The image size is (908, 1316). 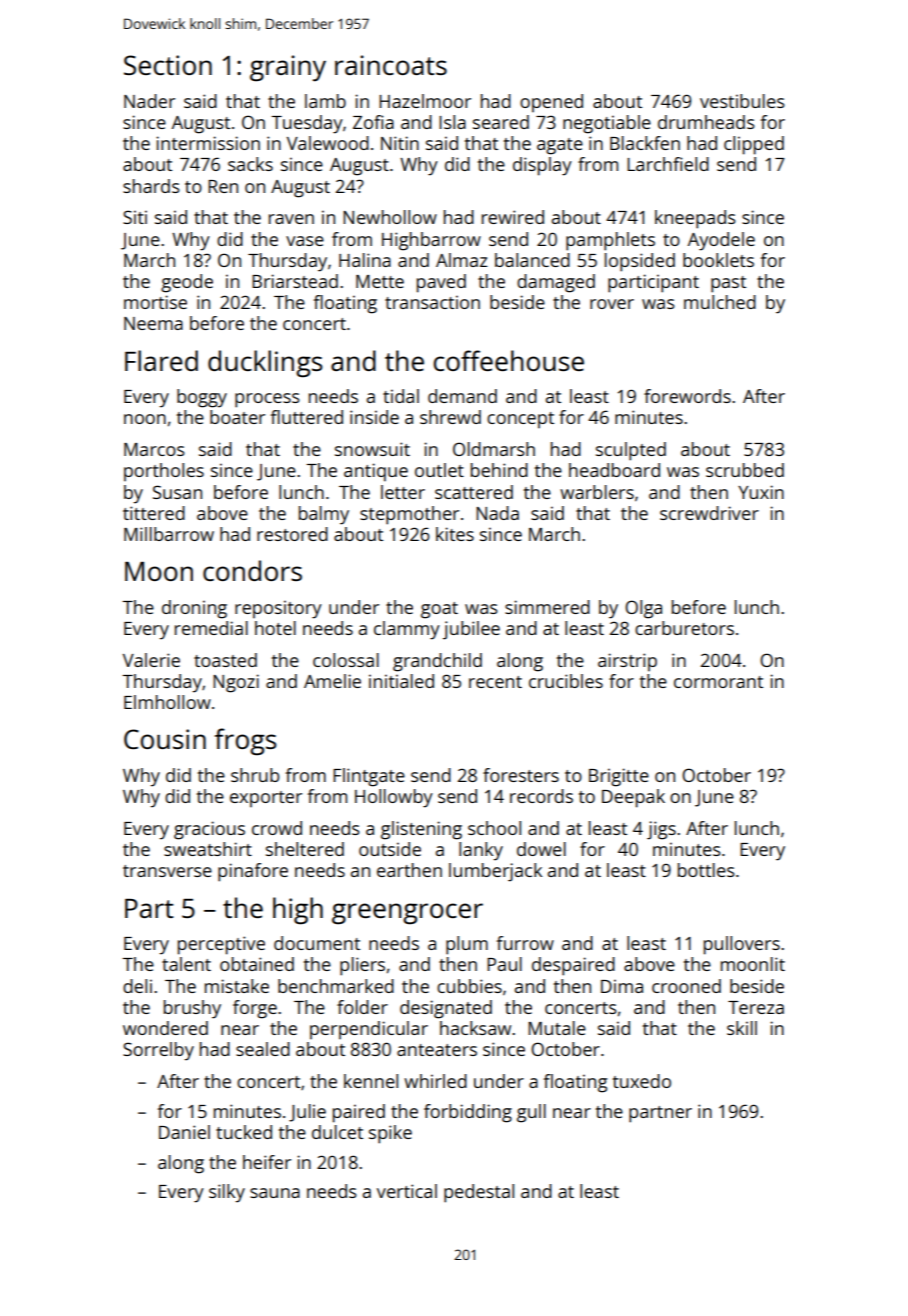 I want to click on seared, so click(x=501, y=122).
